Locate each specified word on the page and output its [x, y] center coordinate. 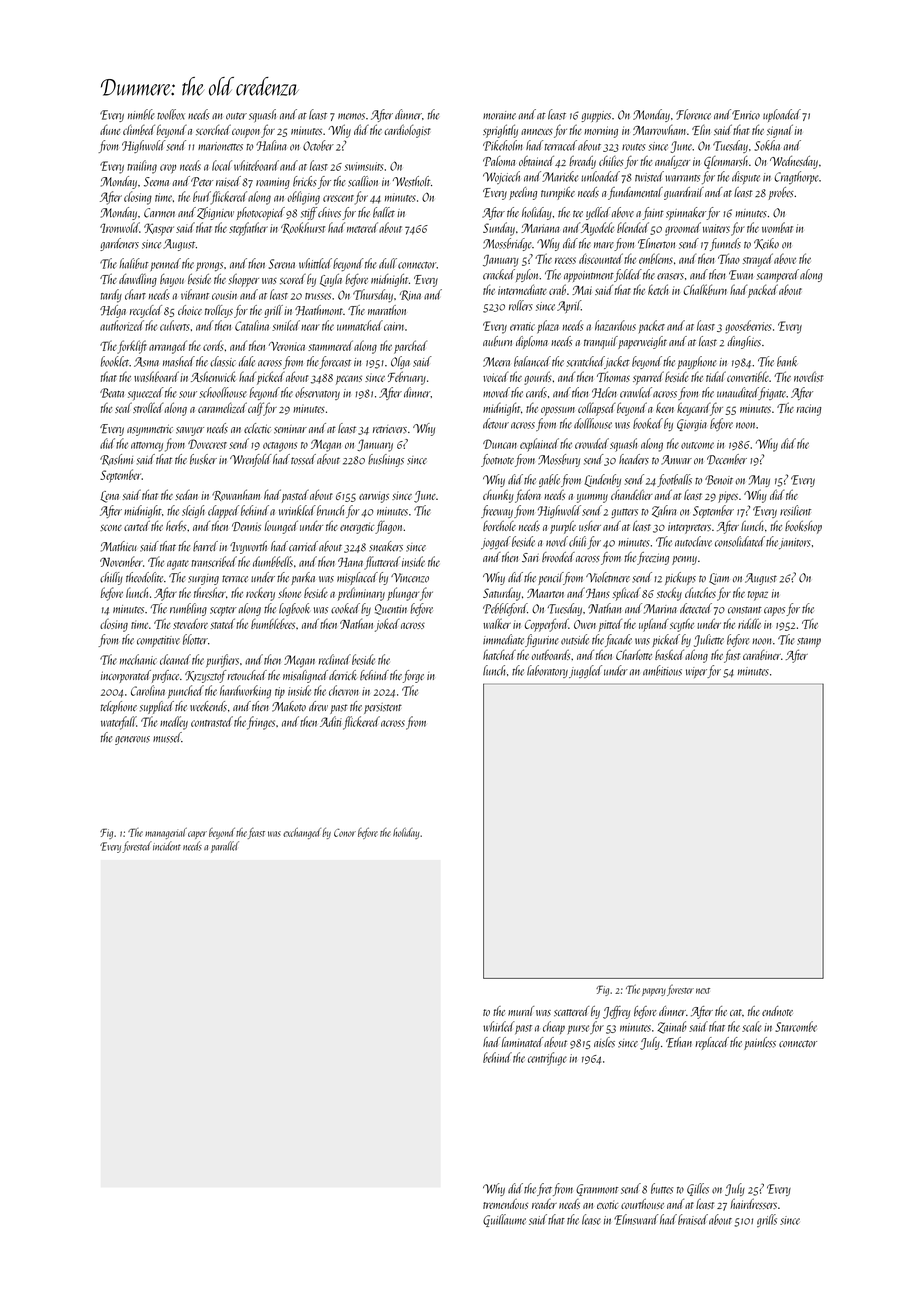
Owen [585, 624]
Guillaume [504, 1220]
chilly [111, 578]
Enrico [746, 115]
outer [236, 116]
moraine [499, 115]
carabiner [762, 655]
